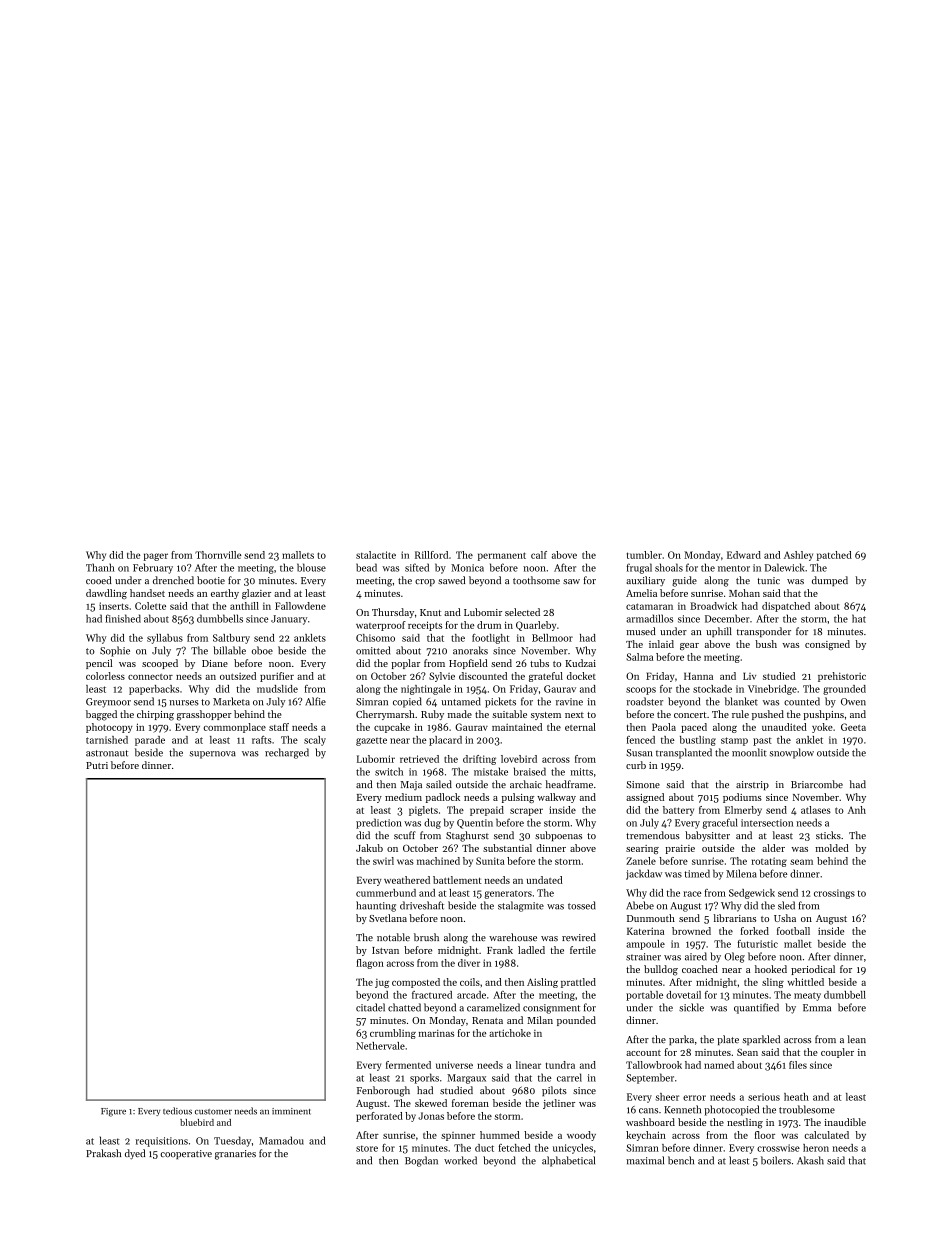 This screenshot has width=952, height=1233. I want to click on timed, so click(697, 873).
